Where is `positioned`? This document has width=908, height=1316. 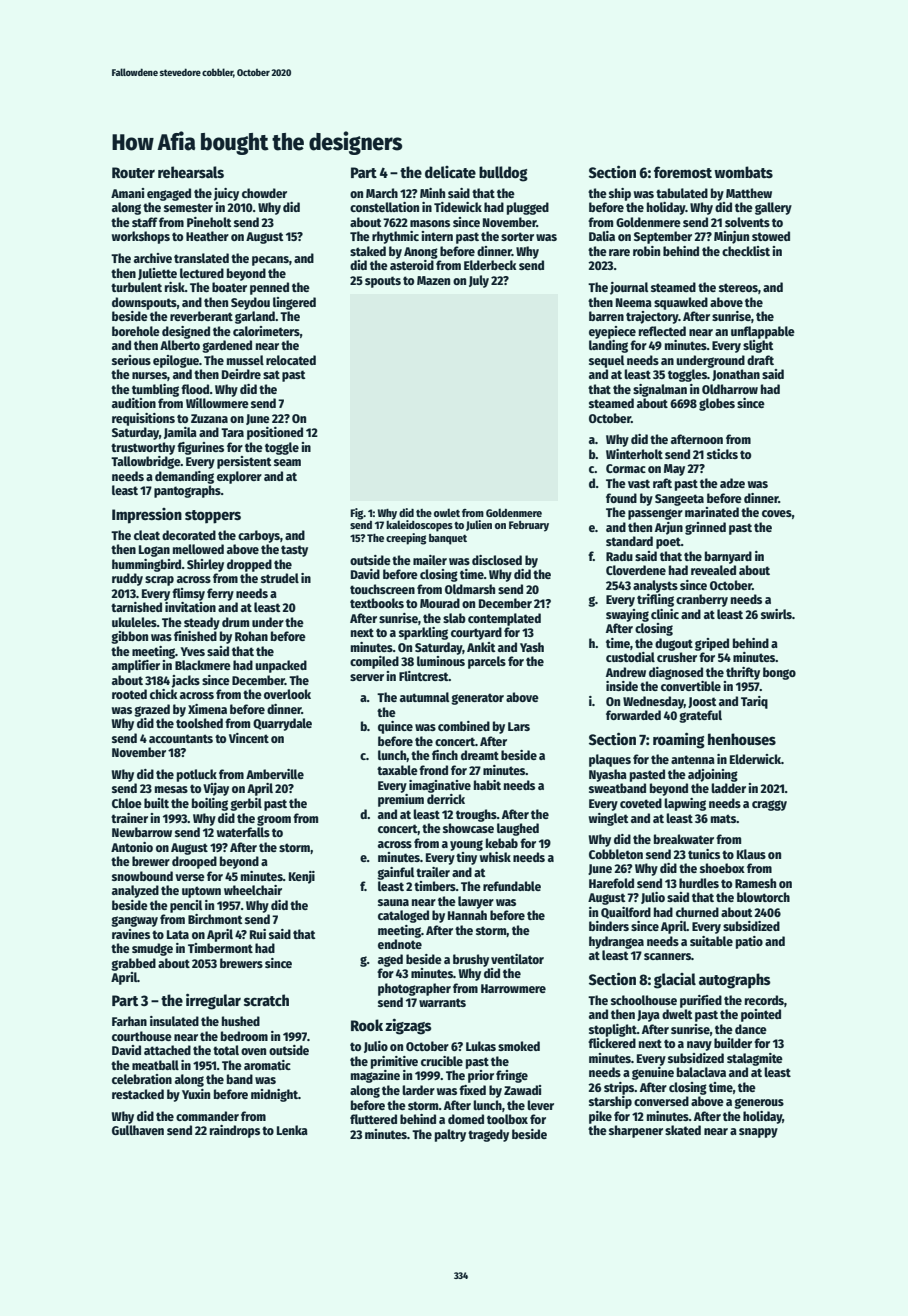 positioned is located at coordinates (275, 433).
